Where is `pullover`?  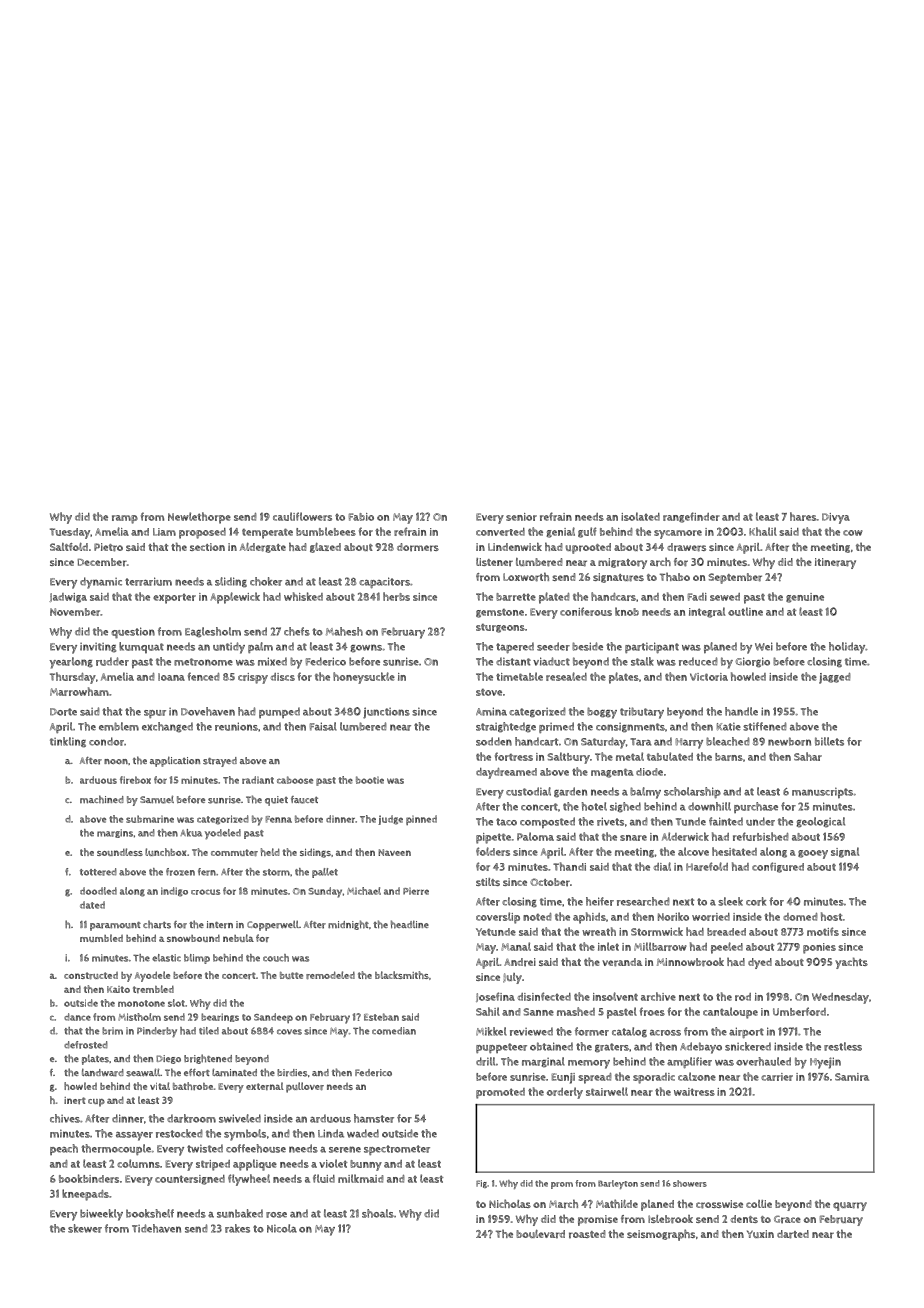 pullover is located at coordinates (305, 1087).
